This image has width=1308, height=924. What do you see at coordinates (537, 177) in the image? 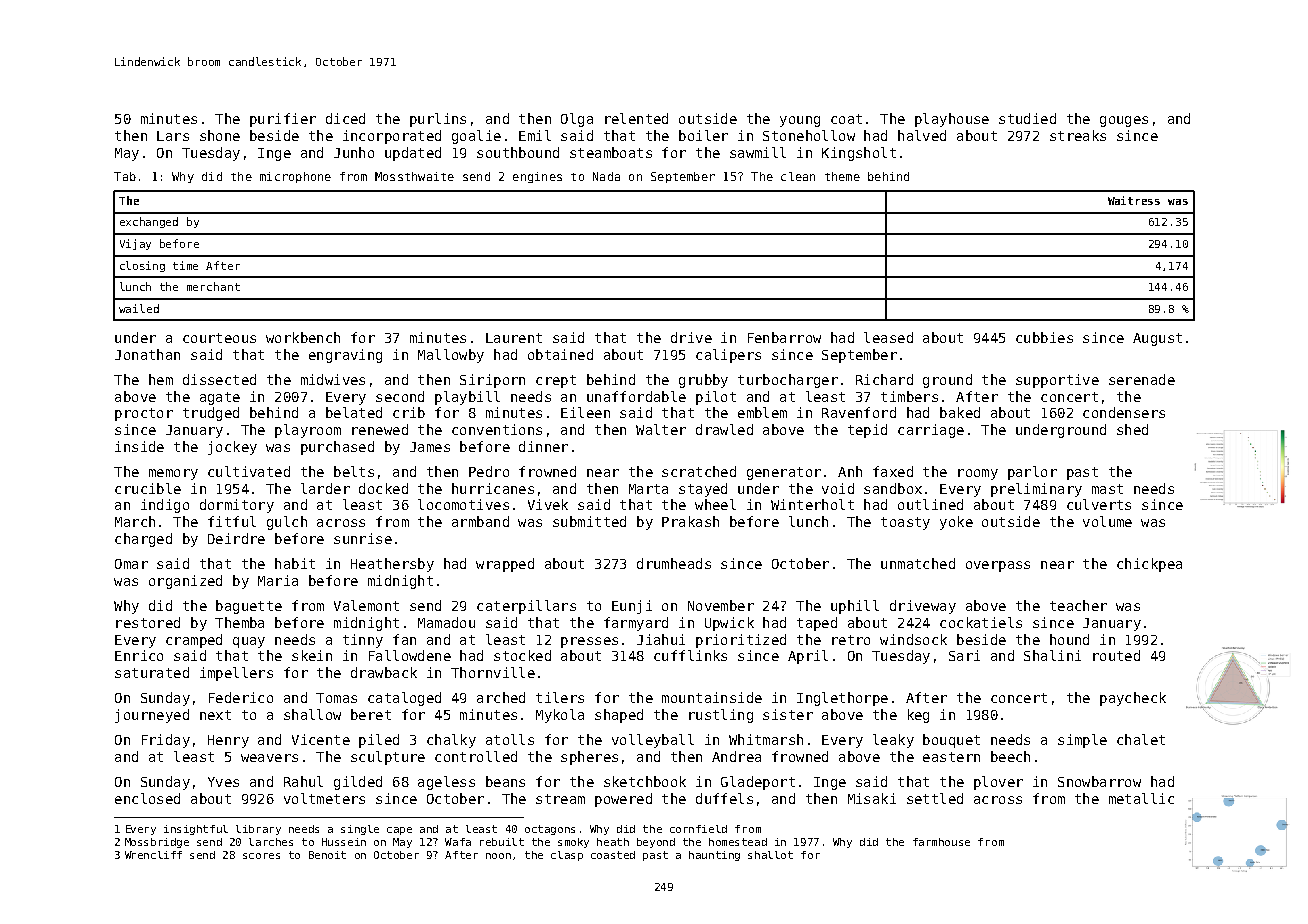
I see `engines` at bounding box center [537, 177].
